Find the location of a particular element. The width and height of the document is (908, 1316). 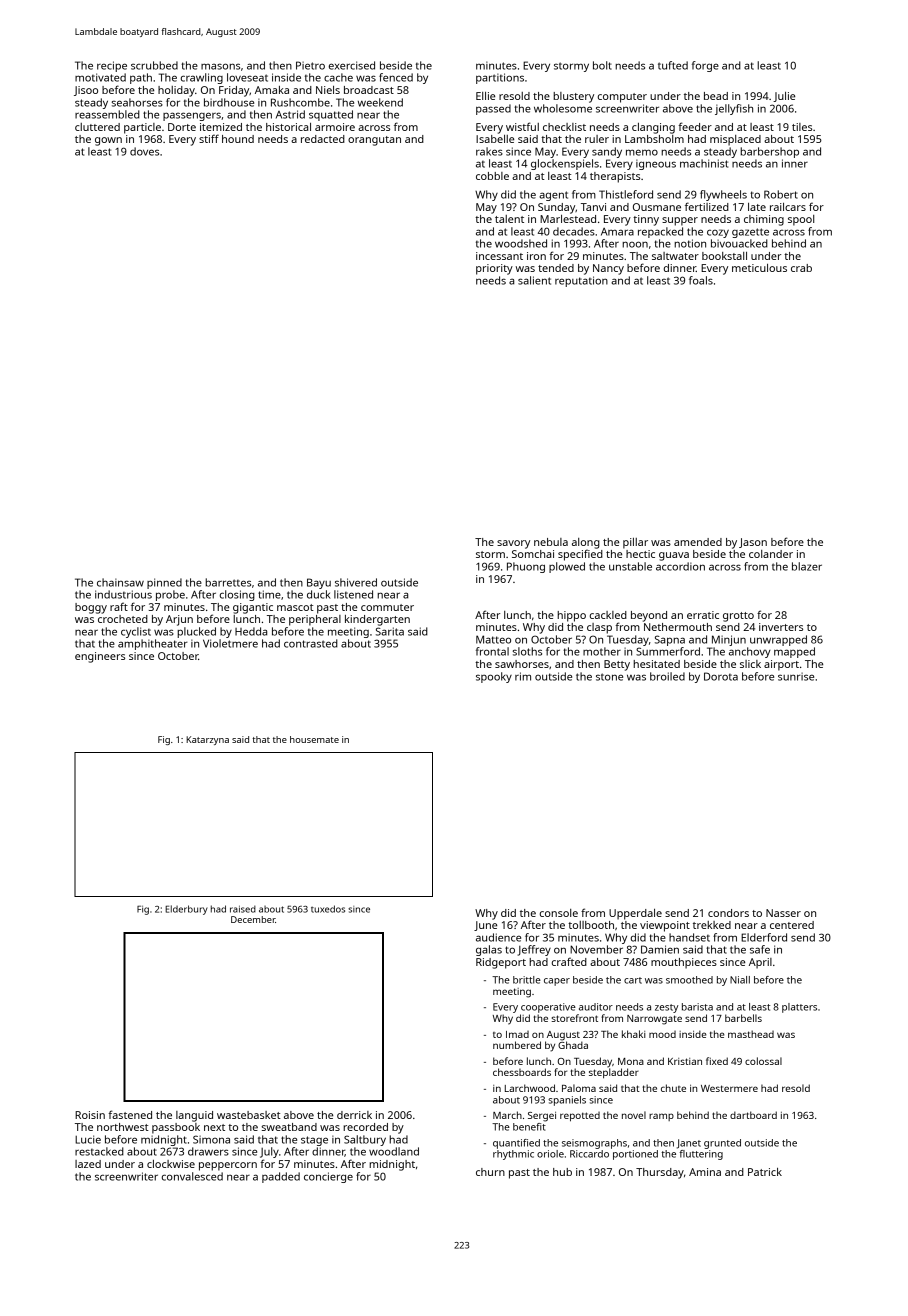

blazer is located at coordinates (807, 566).
